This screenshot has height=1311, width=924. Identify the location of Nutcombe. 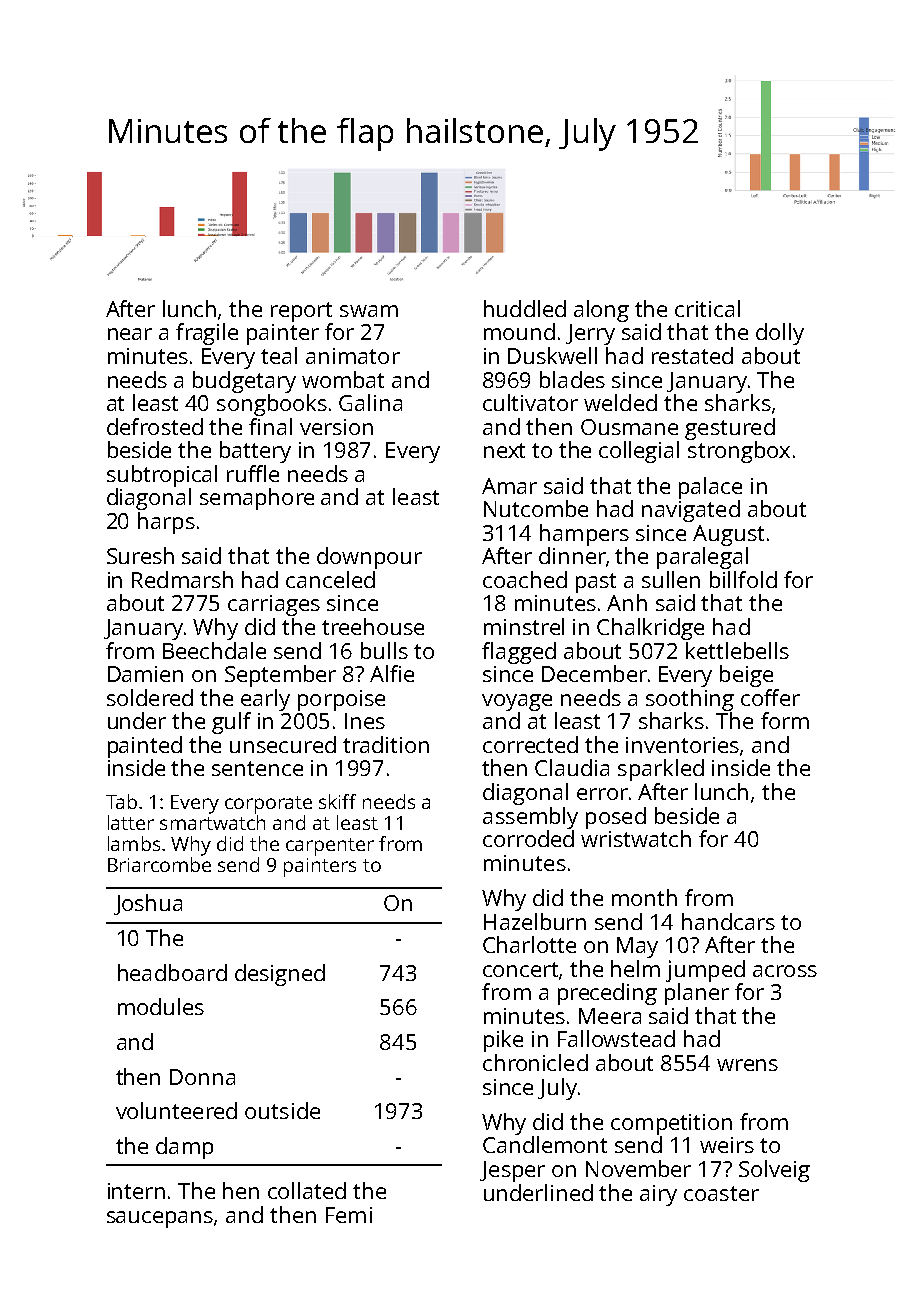
(536, 508).
